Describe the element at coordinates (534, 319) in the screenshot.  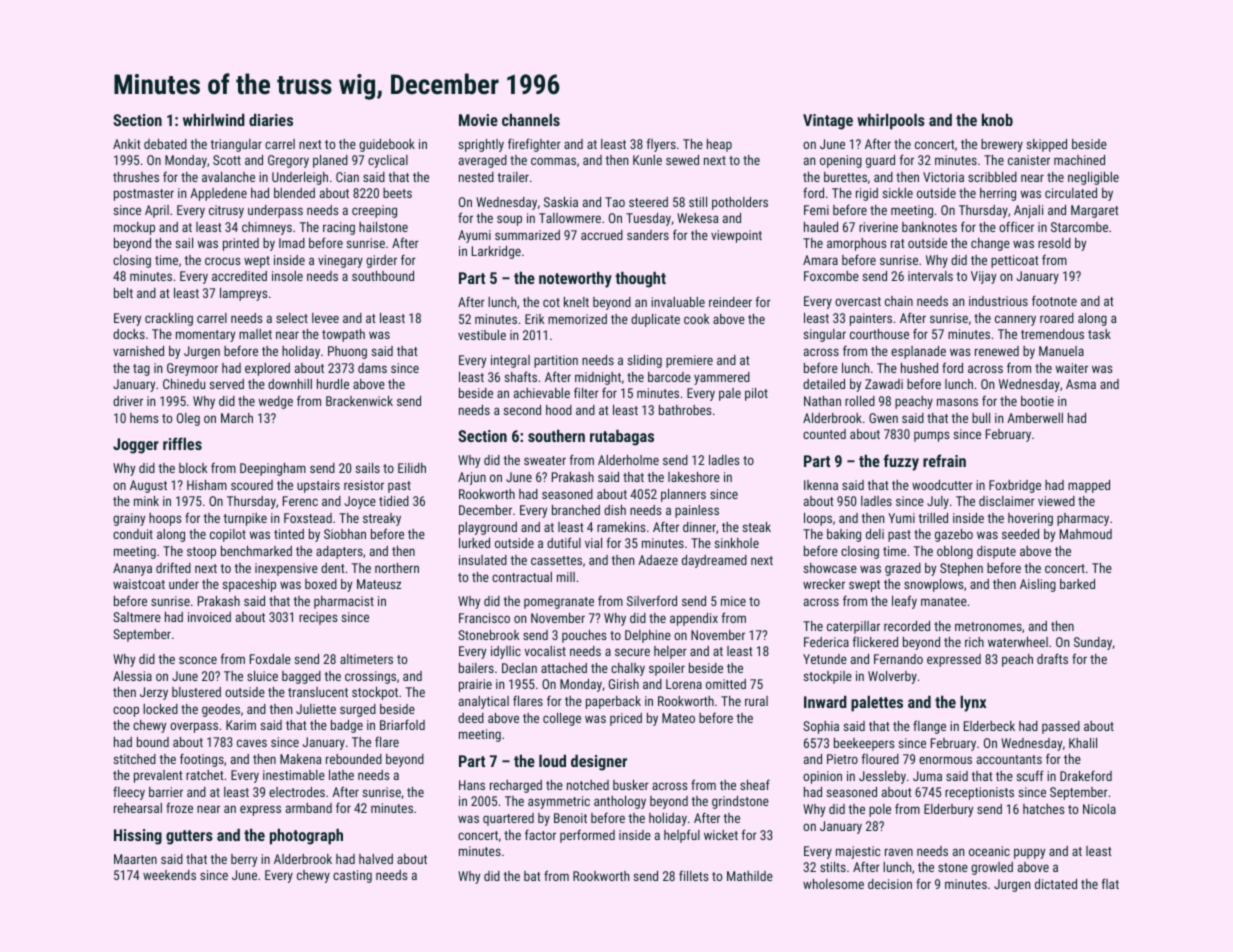
I see `Erik` at that location.
